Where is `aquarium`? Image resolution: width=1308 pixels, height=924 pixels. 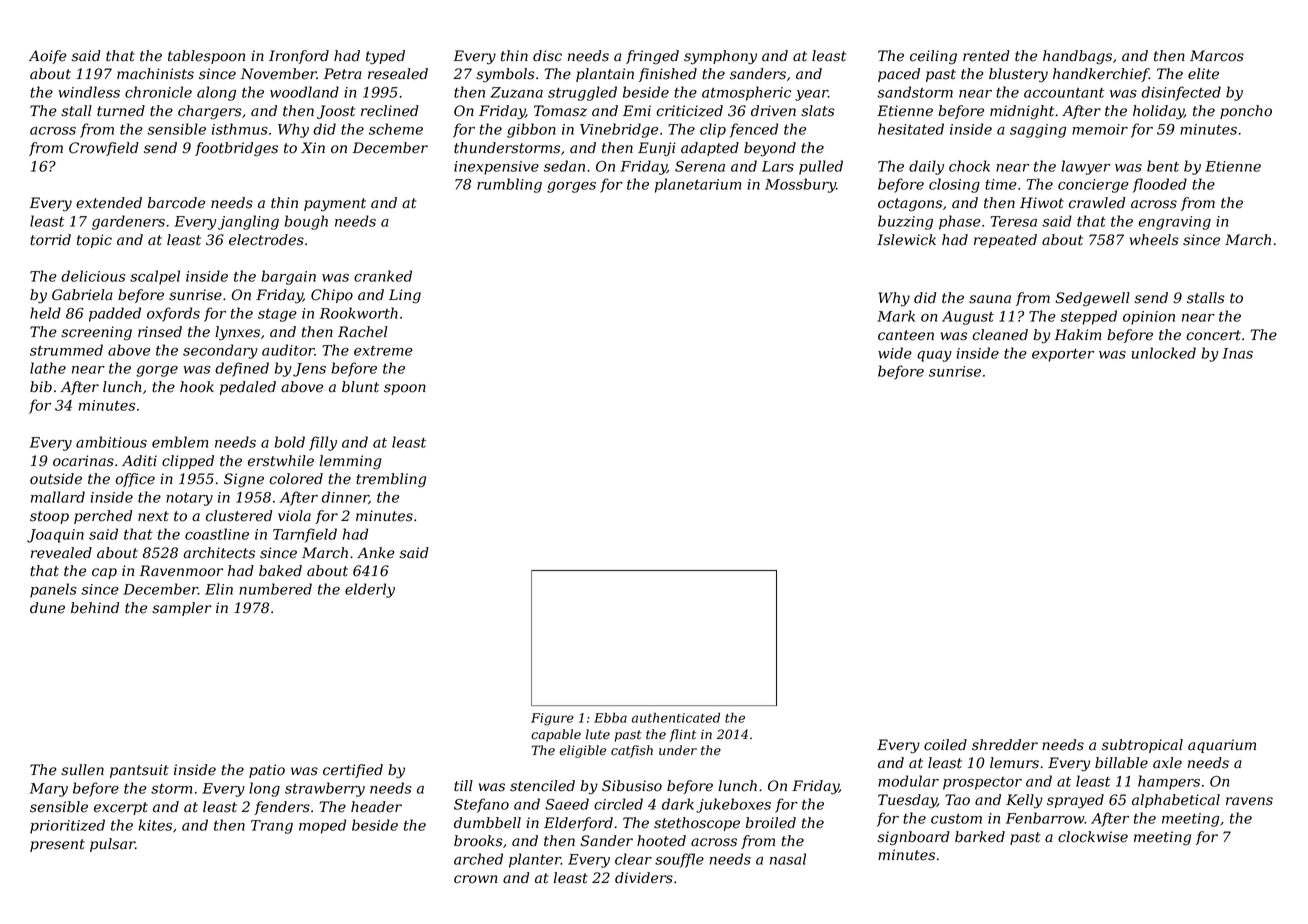
aquarium is located at coordinates (1222, 746).
